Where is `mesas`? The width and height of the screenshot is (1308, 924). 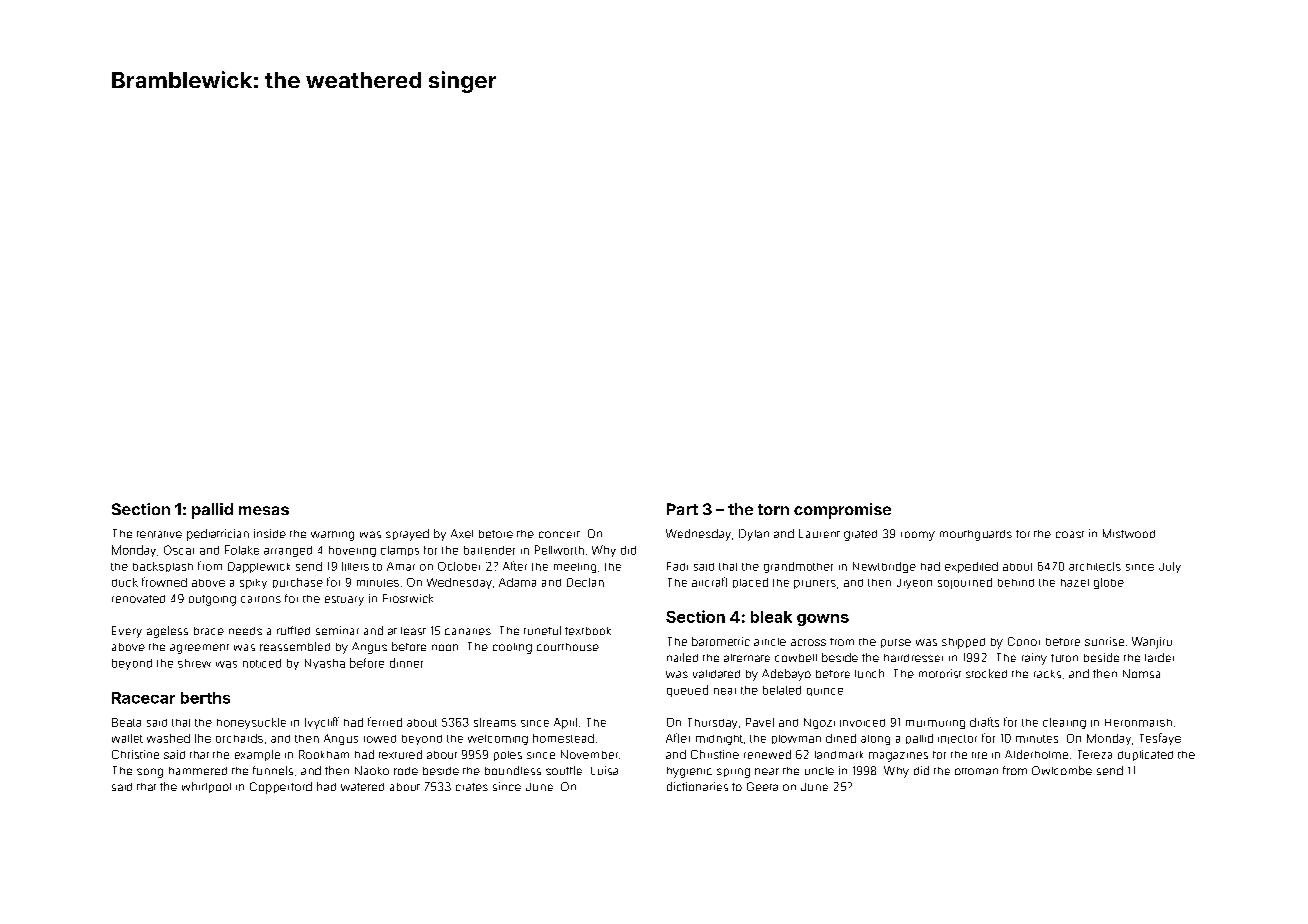
mesas is located at coordinates (264, 510).
